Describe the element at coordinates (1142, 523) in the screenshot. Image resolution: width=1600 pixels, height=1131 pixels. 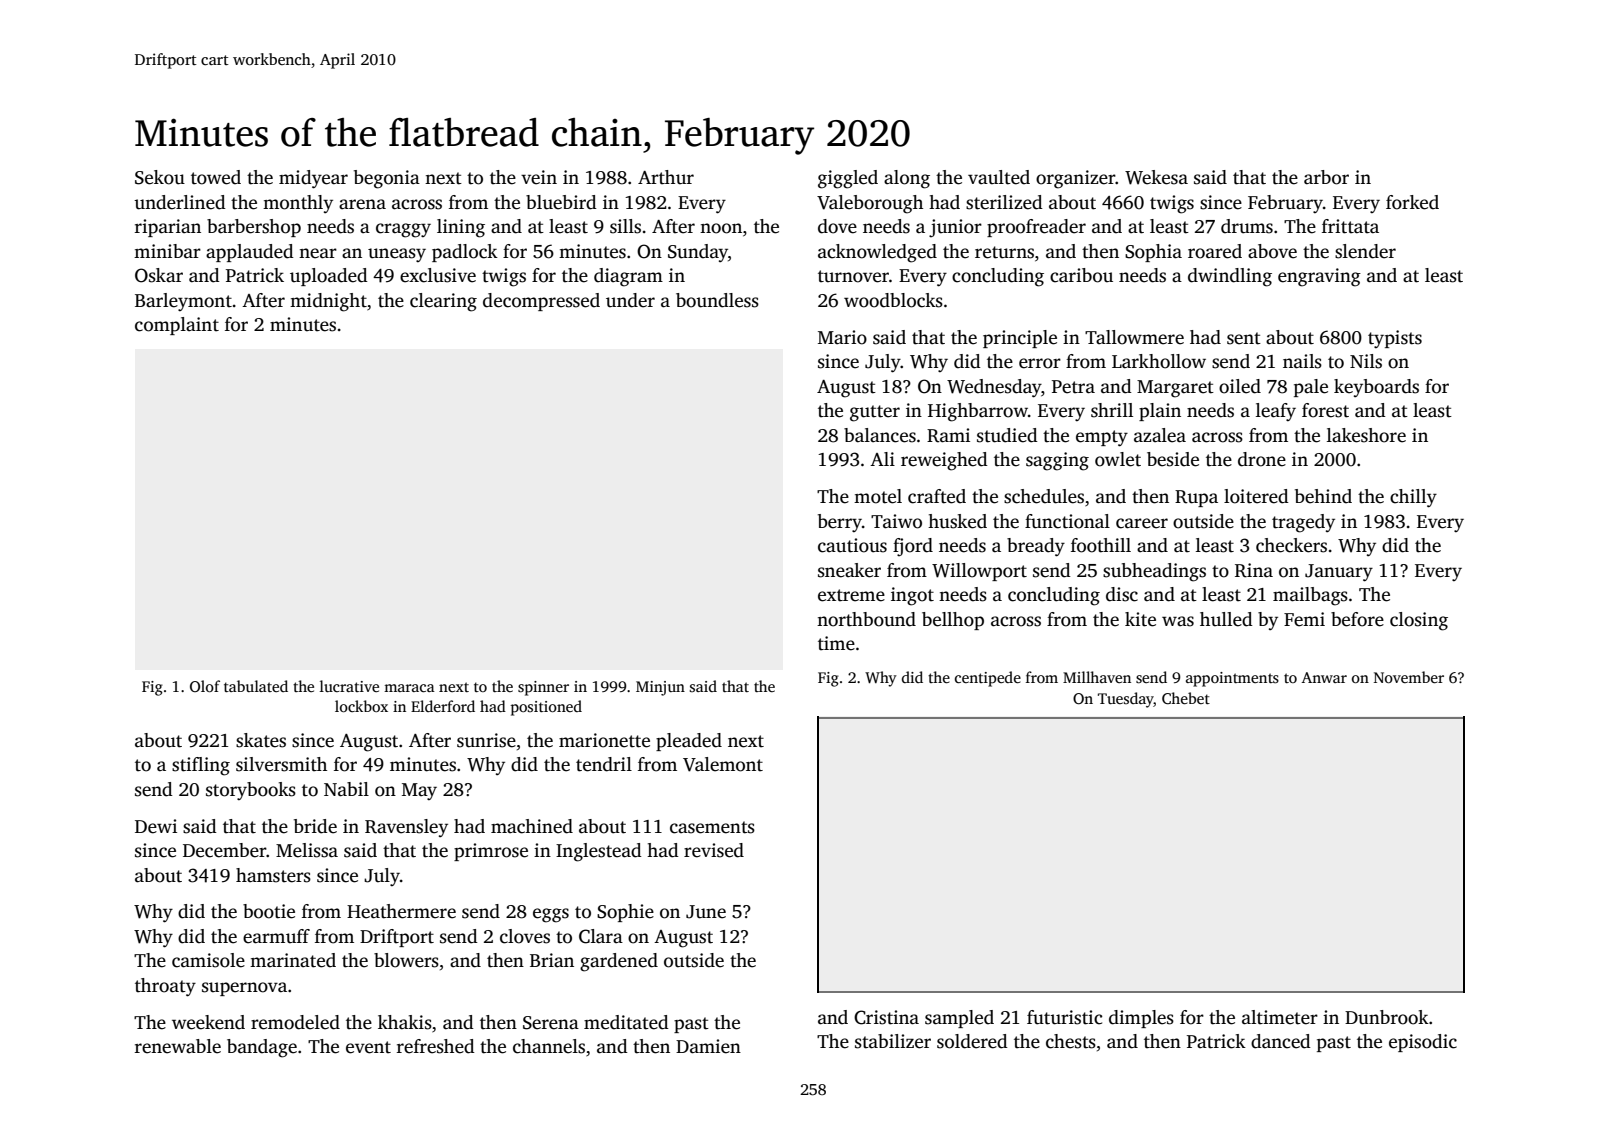
I see `career` at that location.
